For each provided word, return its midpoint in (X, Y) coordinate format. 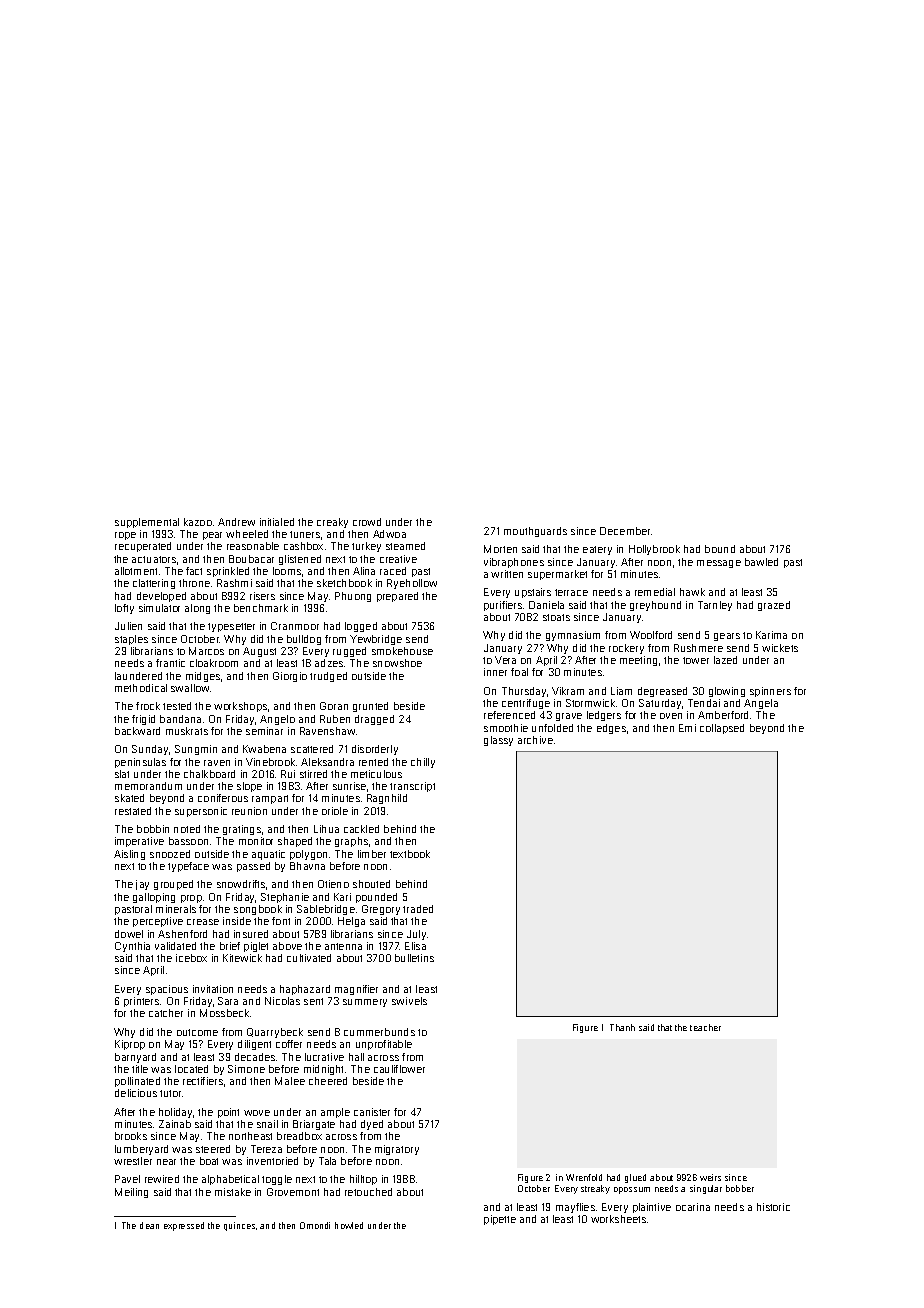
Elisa (415, 946)
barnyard (135, 1058)
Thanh (622, 1027)
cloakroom (214, 663)
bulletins (414, 958)
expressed (184, 1226)
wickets (780, 648)
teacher (705, 1027)
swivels (409, 1001)
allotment (136, 571)
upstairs (533, 593)
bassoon (188, 841)
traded (418, 909)
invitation (213, 989)
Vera (505, 660)
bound (720, 549)
